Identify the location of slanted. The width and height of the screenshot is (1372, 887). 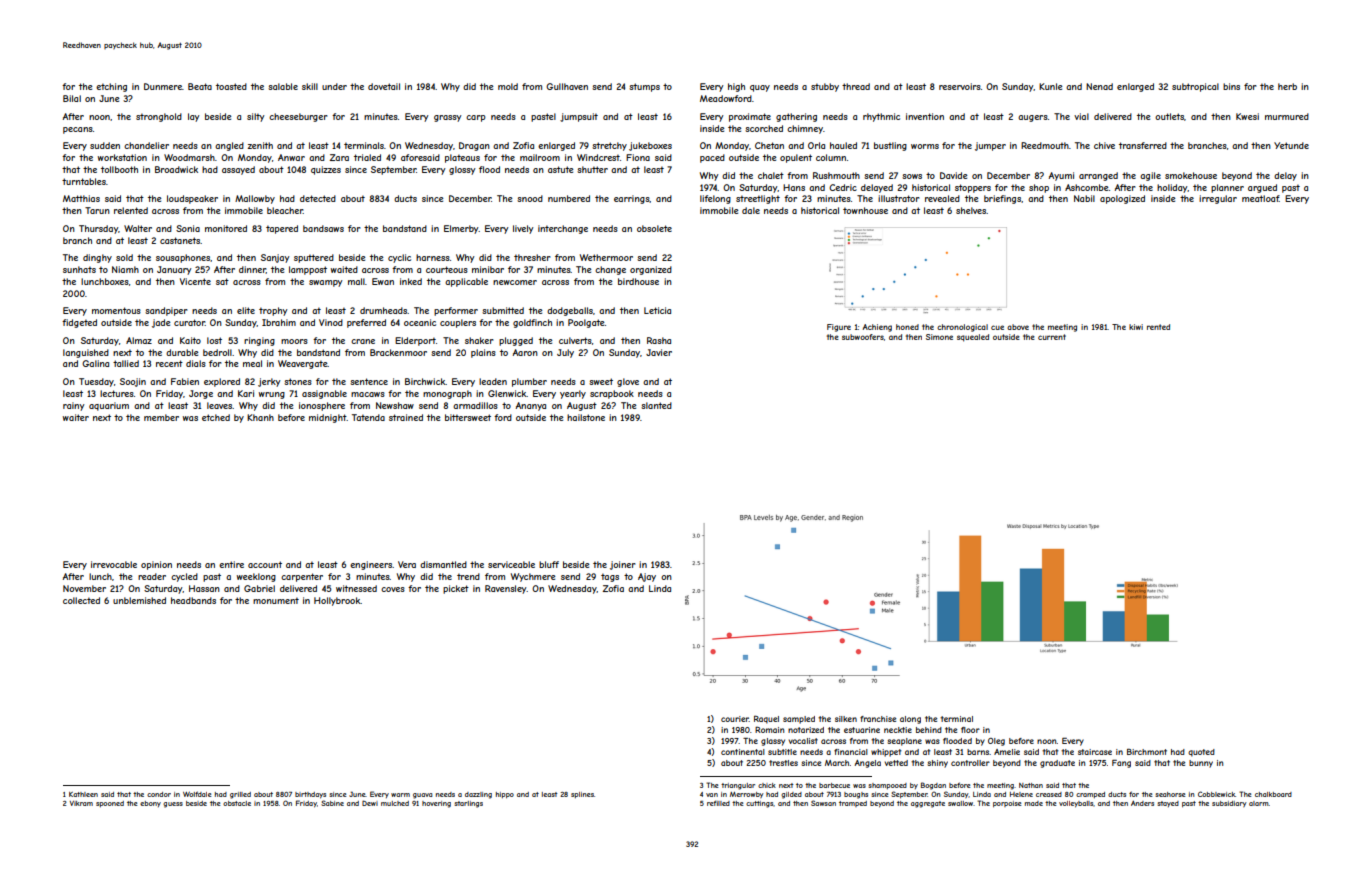
(656, 405).
